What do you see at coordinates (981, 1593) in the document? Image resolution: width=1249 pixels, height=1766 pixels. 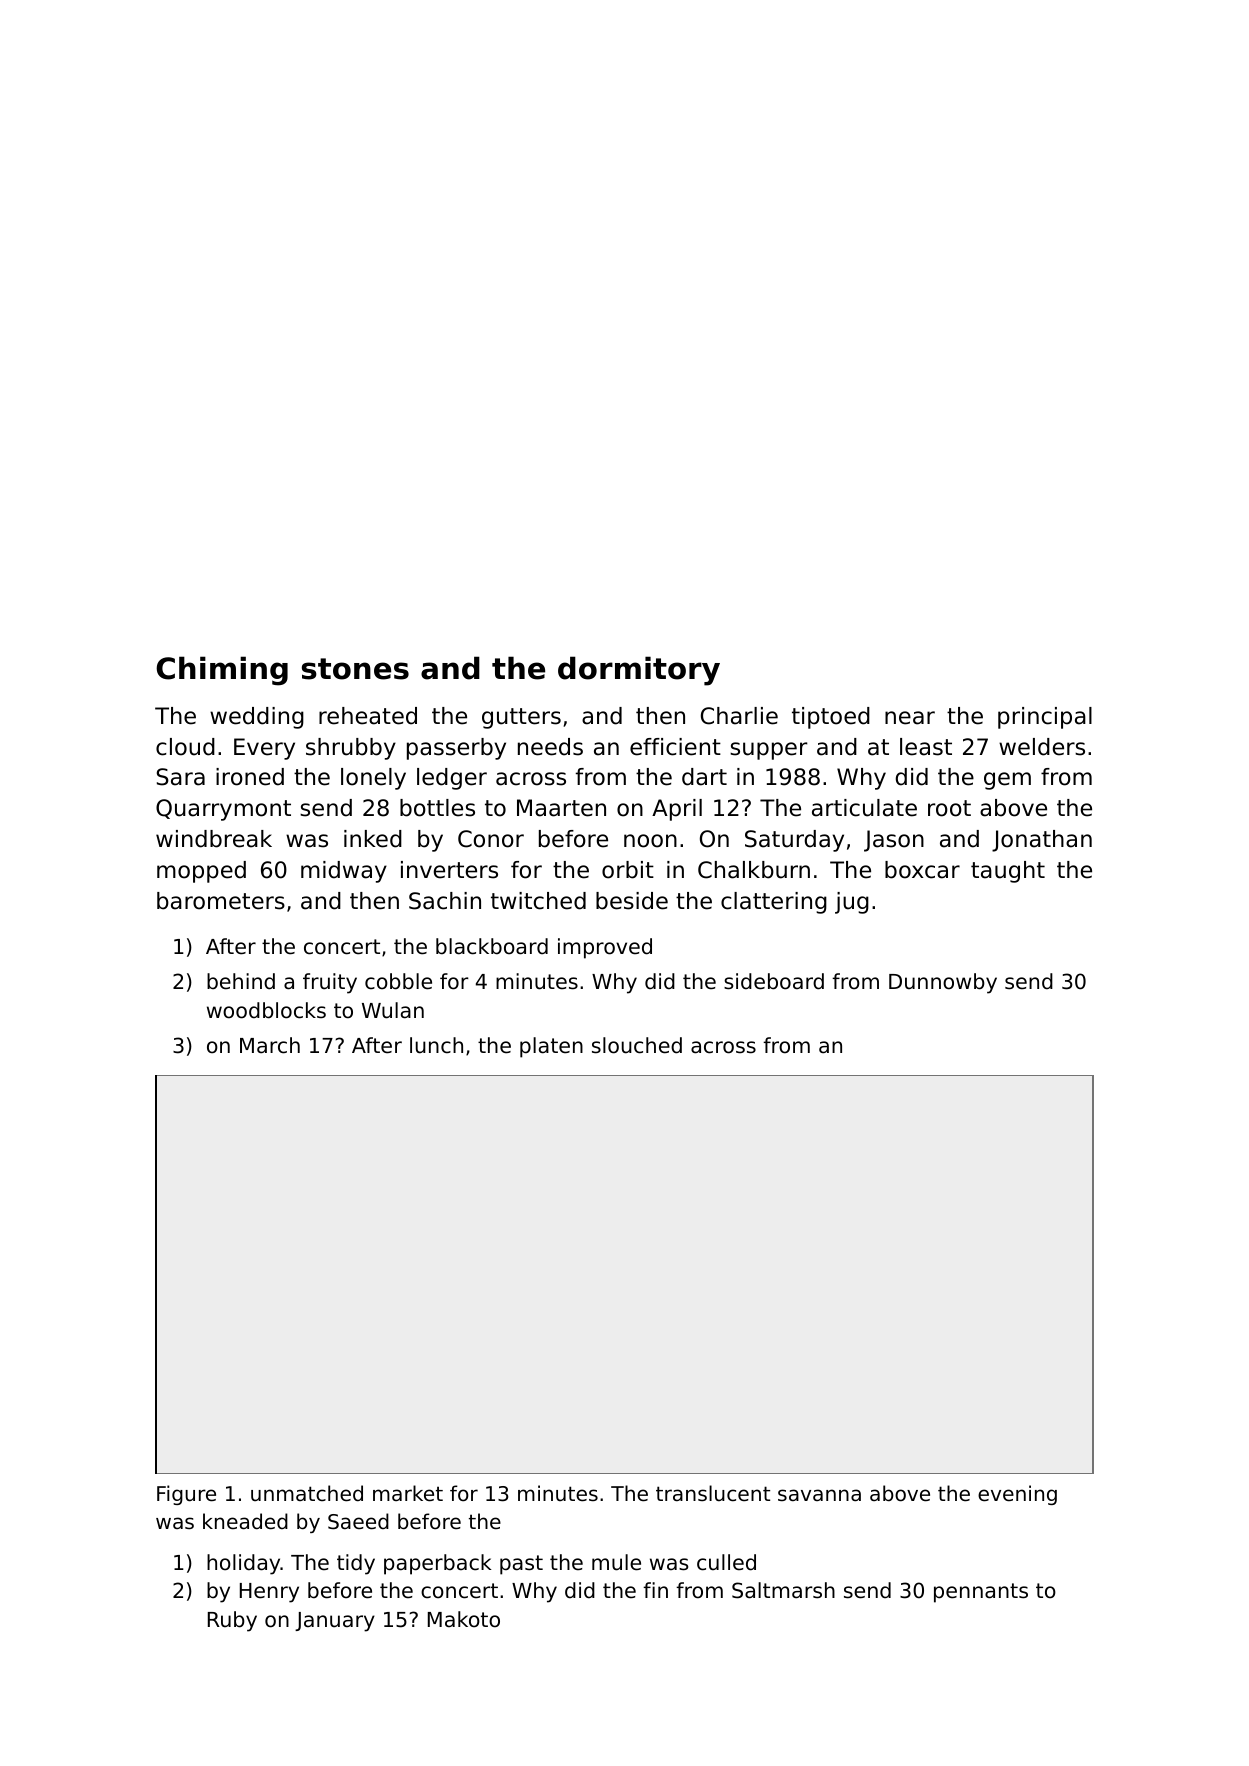 I see `pennants` at bounding box center [981, 1593].
